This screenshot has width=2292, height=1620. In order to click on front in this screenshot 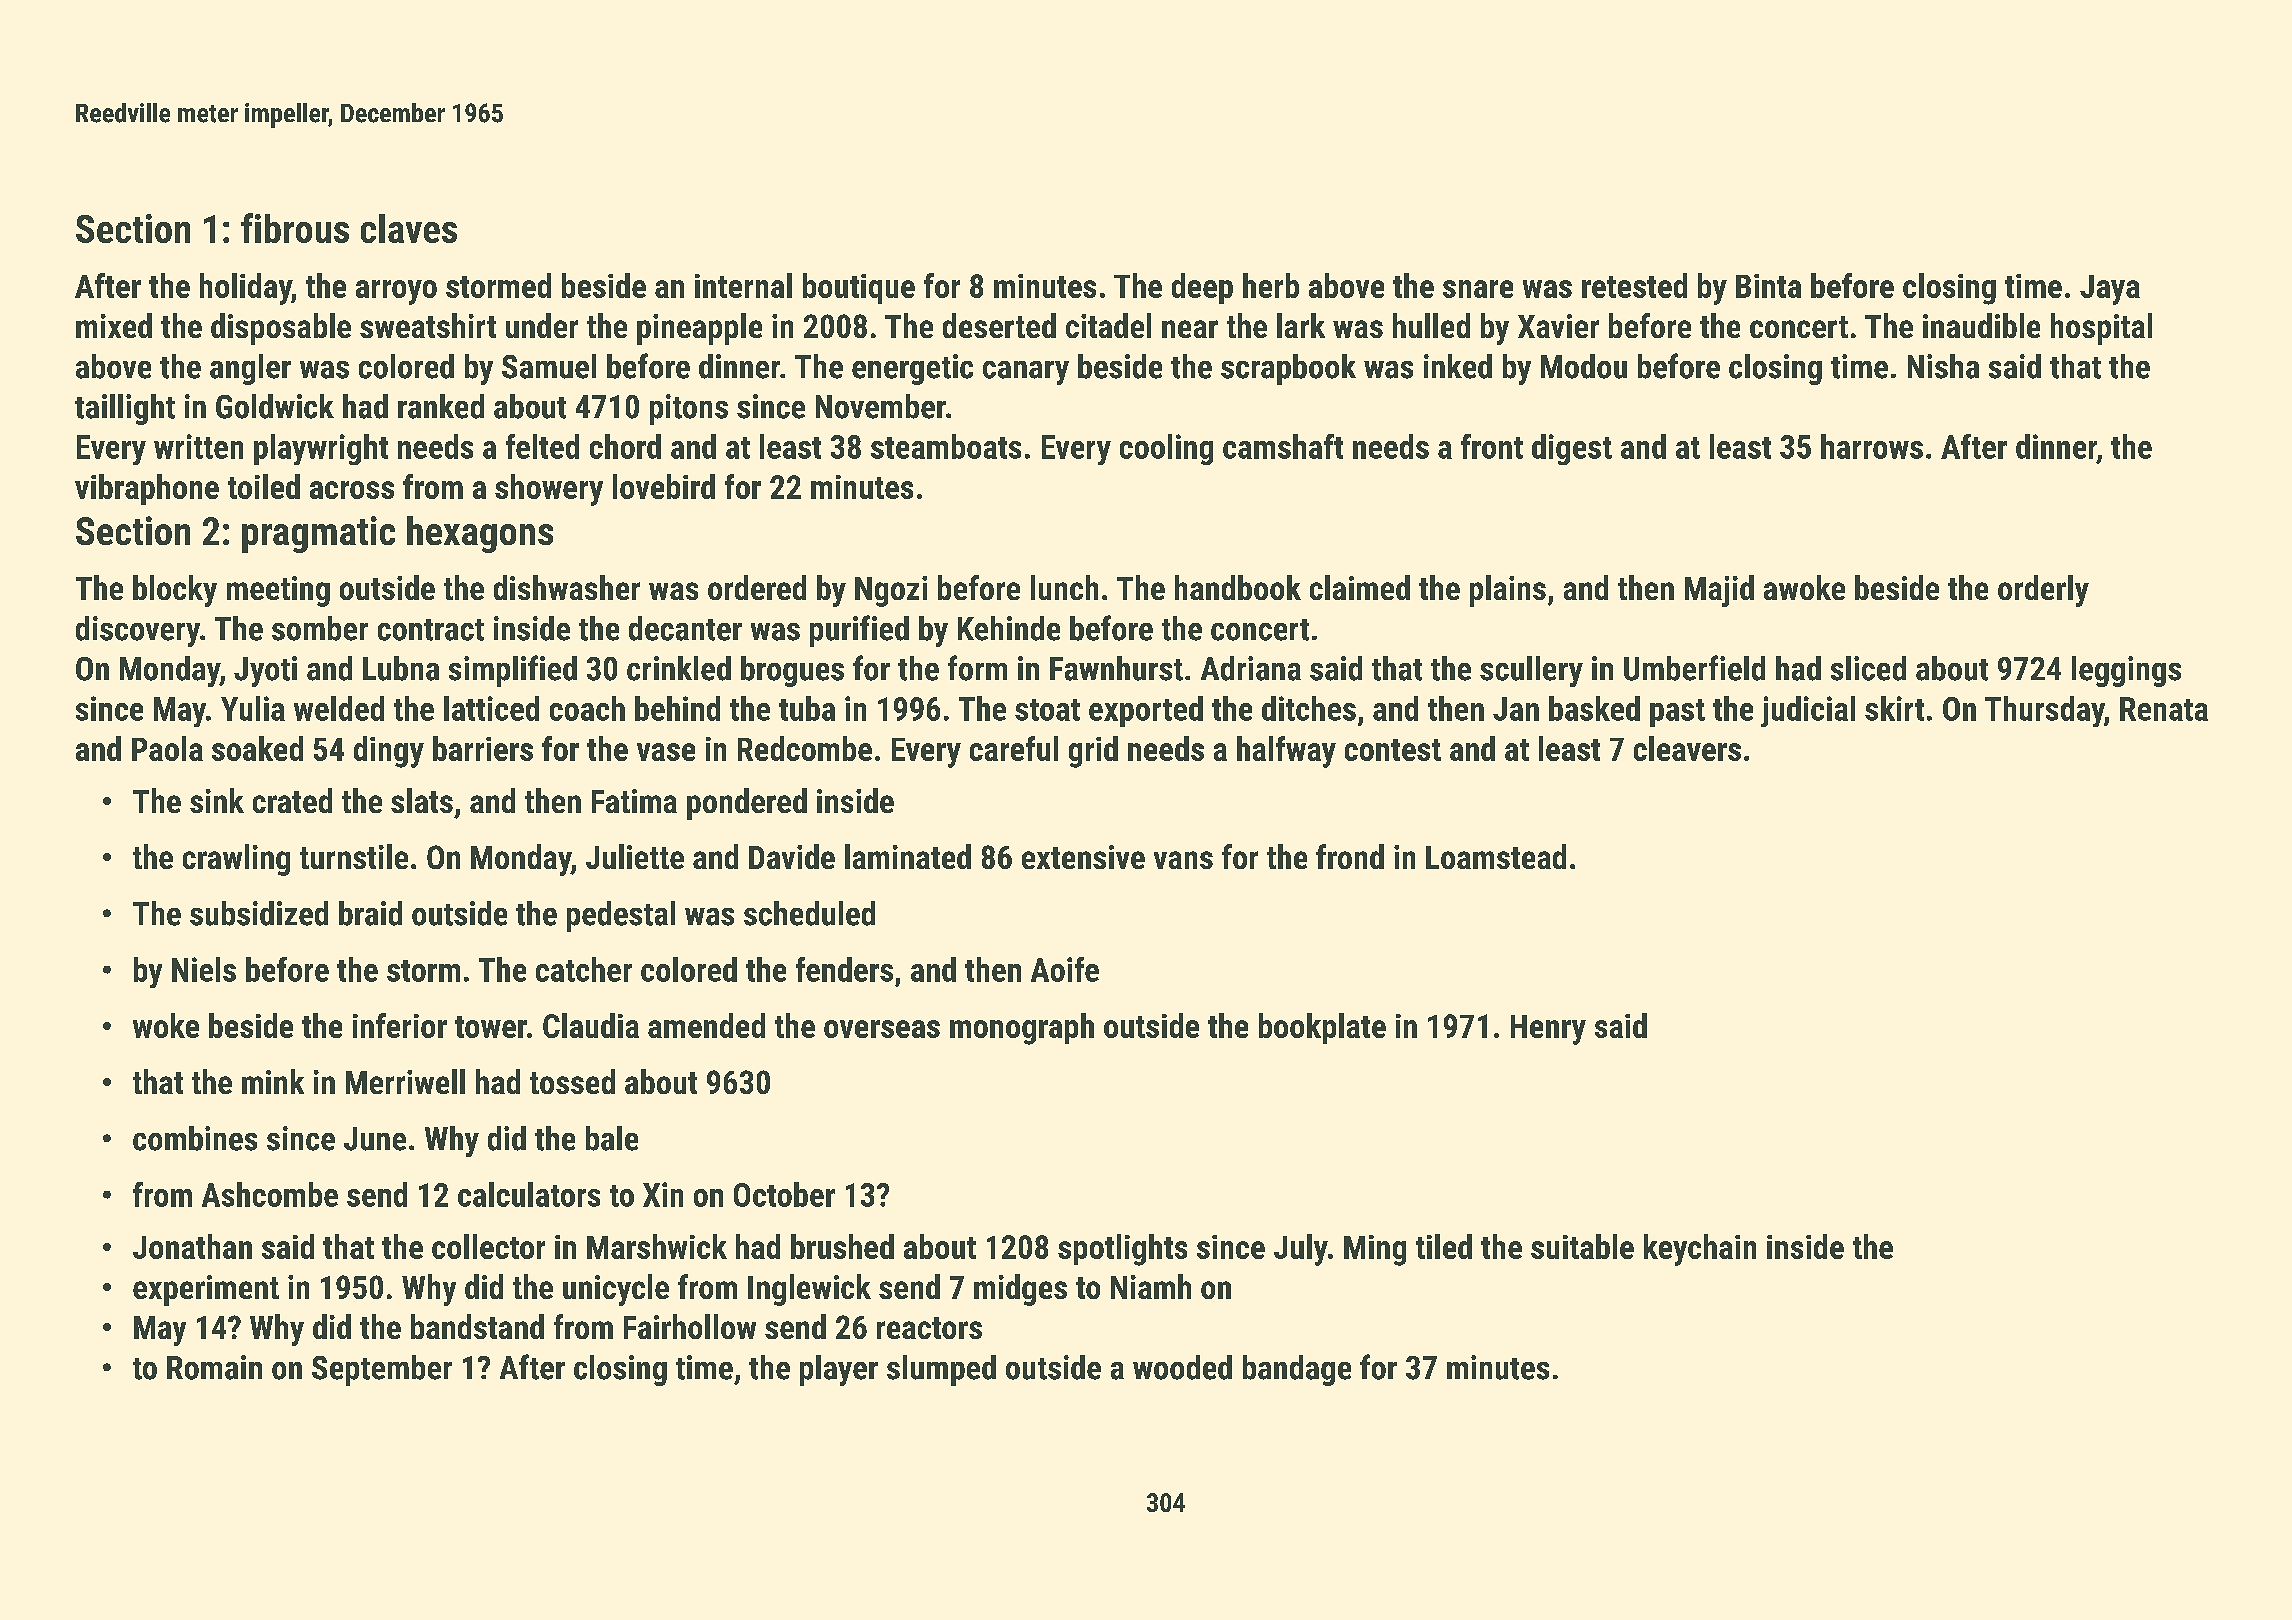, I will do `click(1492, 446)`.
